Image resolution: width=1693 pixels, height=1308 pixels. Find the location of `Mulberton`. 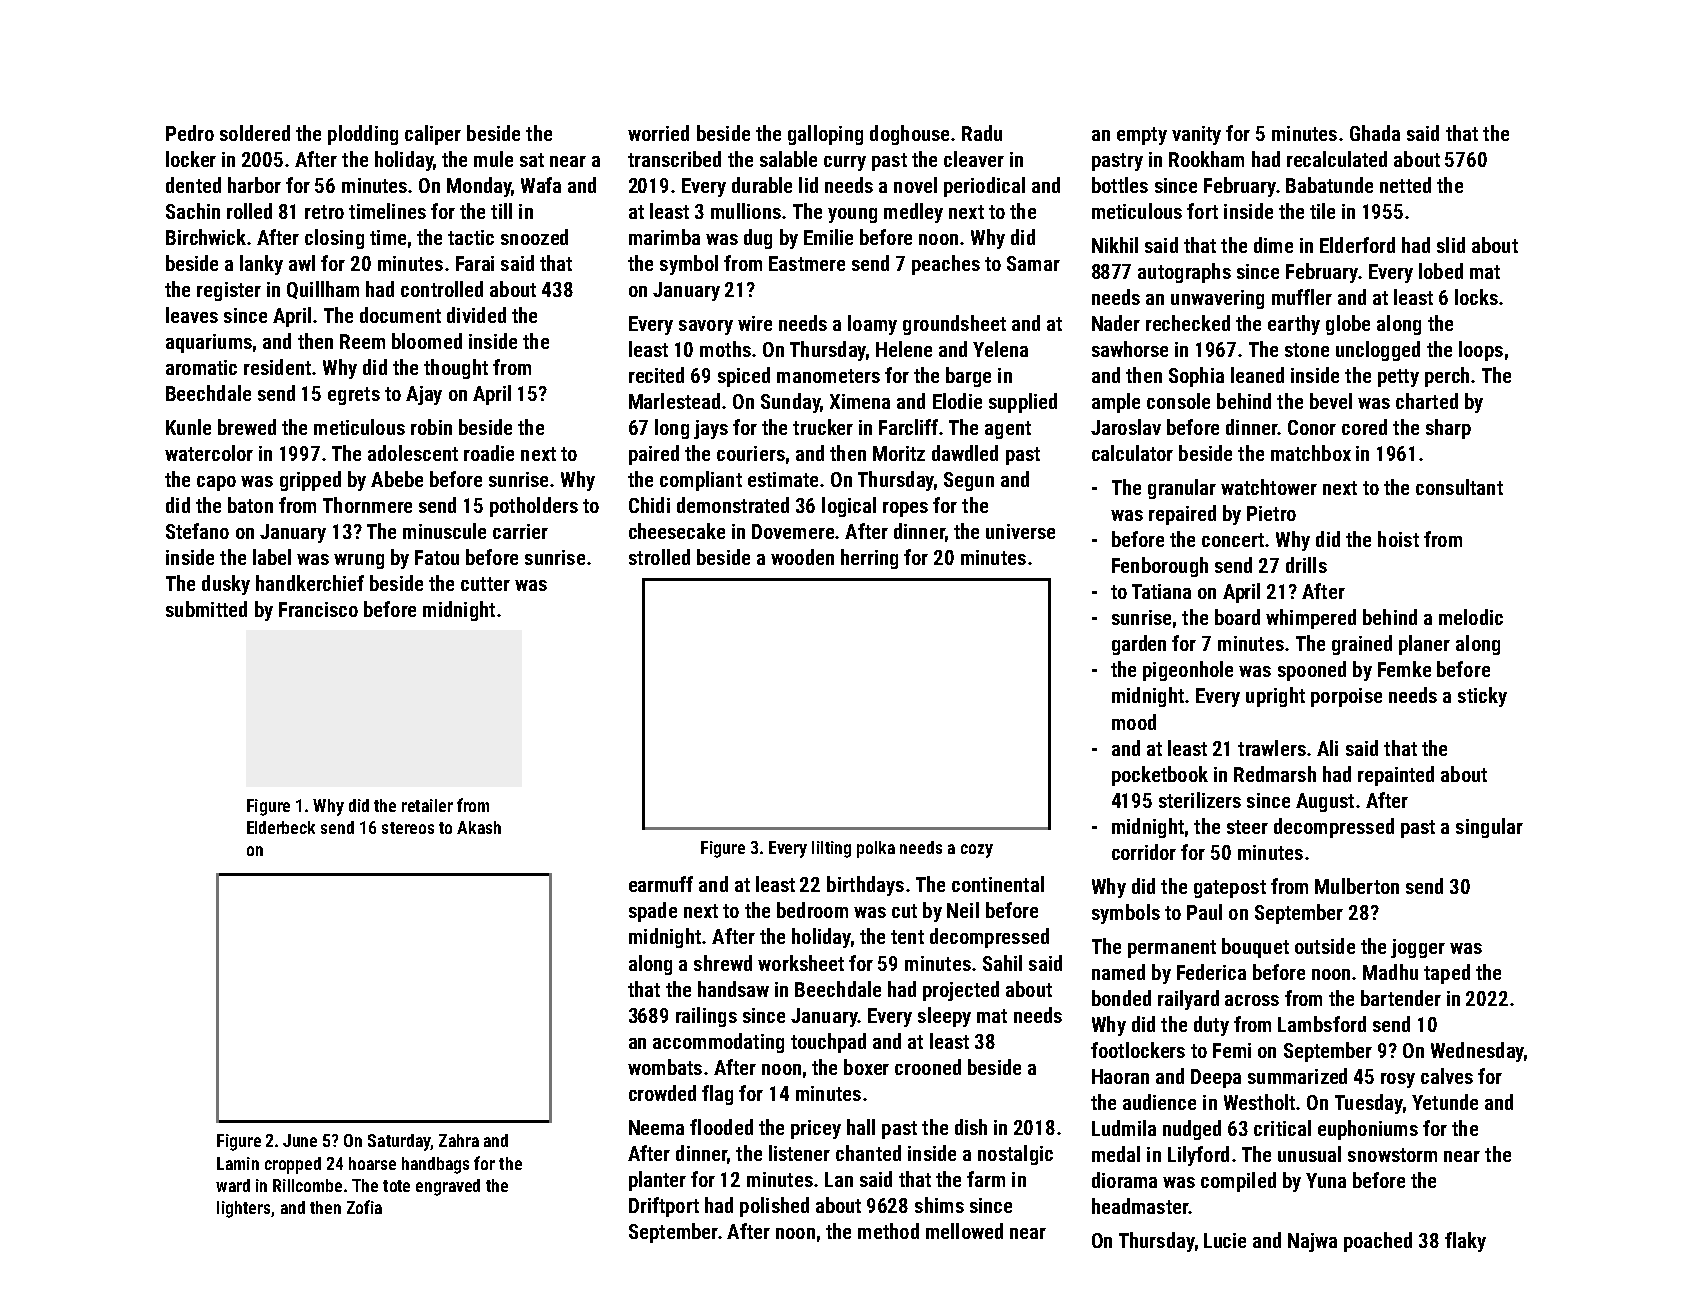

Mulberton is located at coordinates (1357, 886).
